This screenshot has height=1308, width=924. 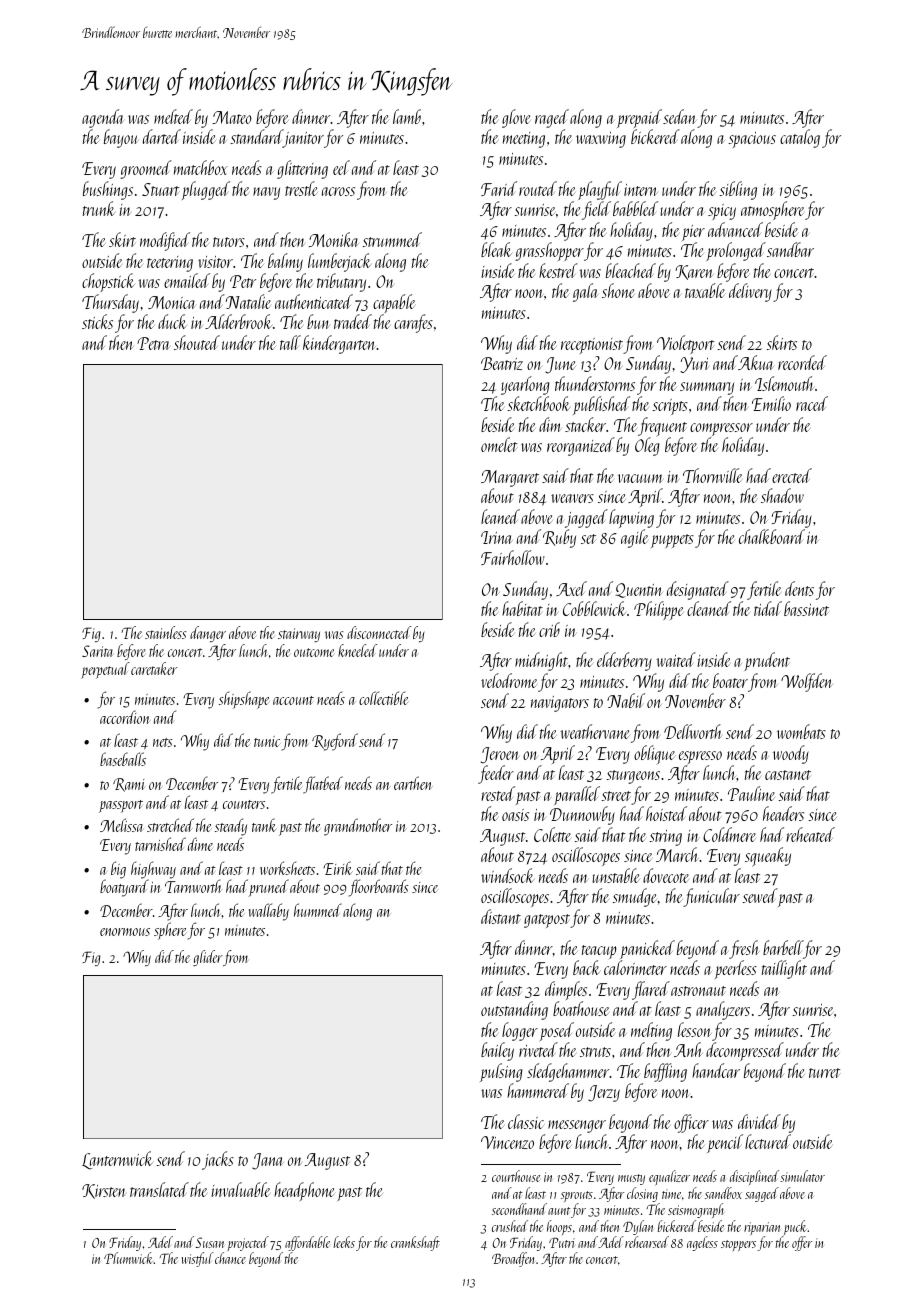 I want to click on trunk, so click(x=99, y=208).
